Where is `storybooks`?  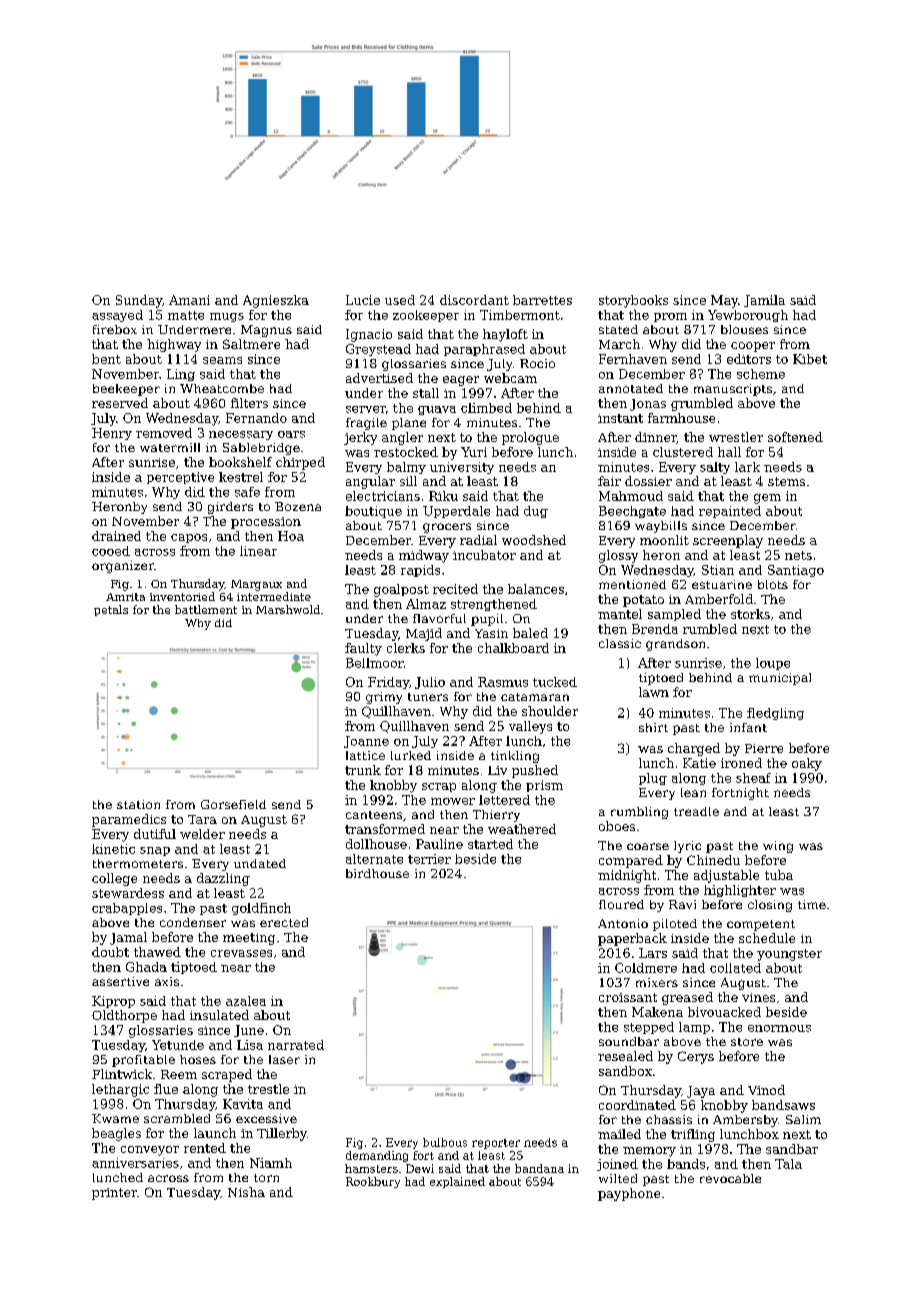 storybooks is located at coordinates (633, 301).
